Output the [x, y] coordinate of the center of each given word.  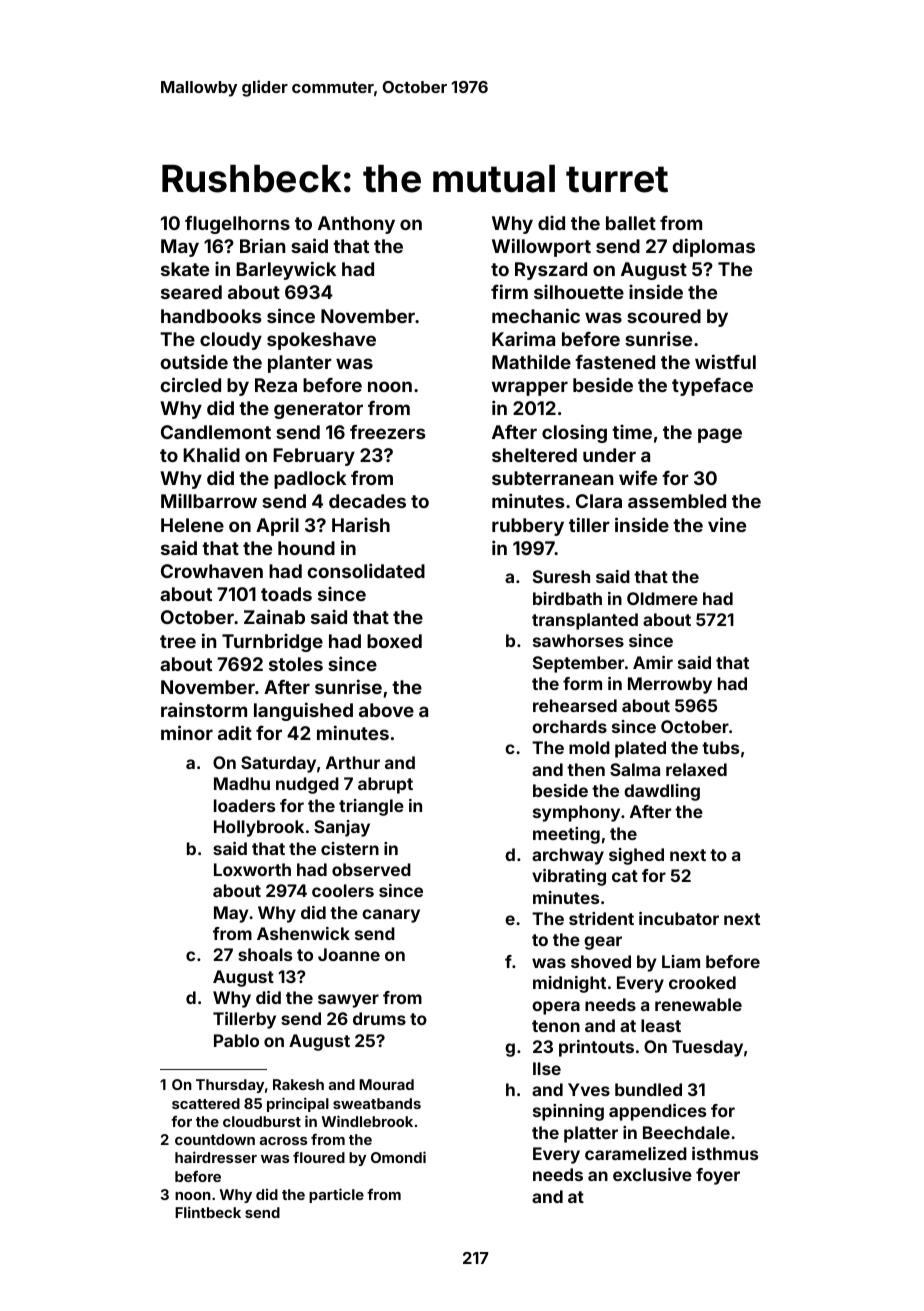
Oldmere [662, 598]
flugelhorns [237, 225]
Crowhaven [212, 571]
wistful [725, 361]
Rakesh [298, 1084]
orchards [569, 726]
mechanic [536, 315]
